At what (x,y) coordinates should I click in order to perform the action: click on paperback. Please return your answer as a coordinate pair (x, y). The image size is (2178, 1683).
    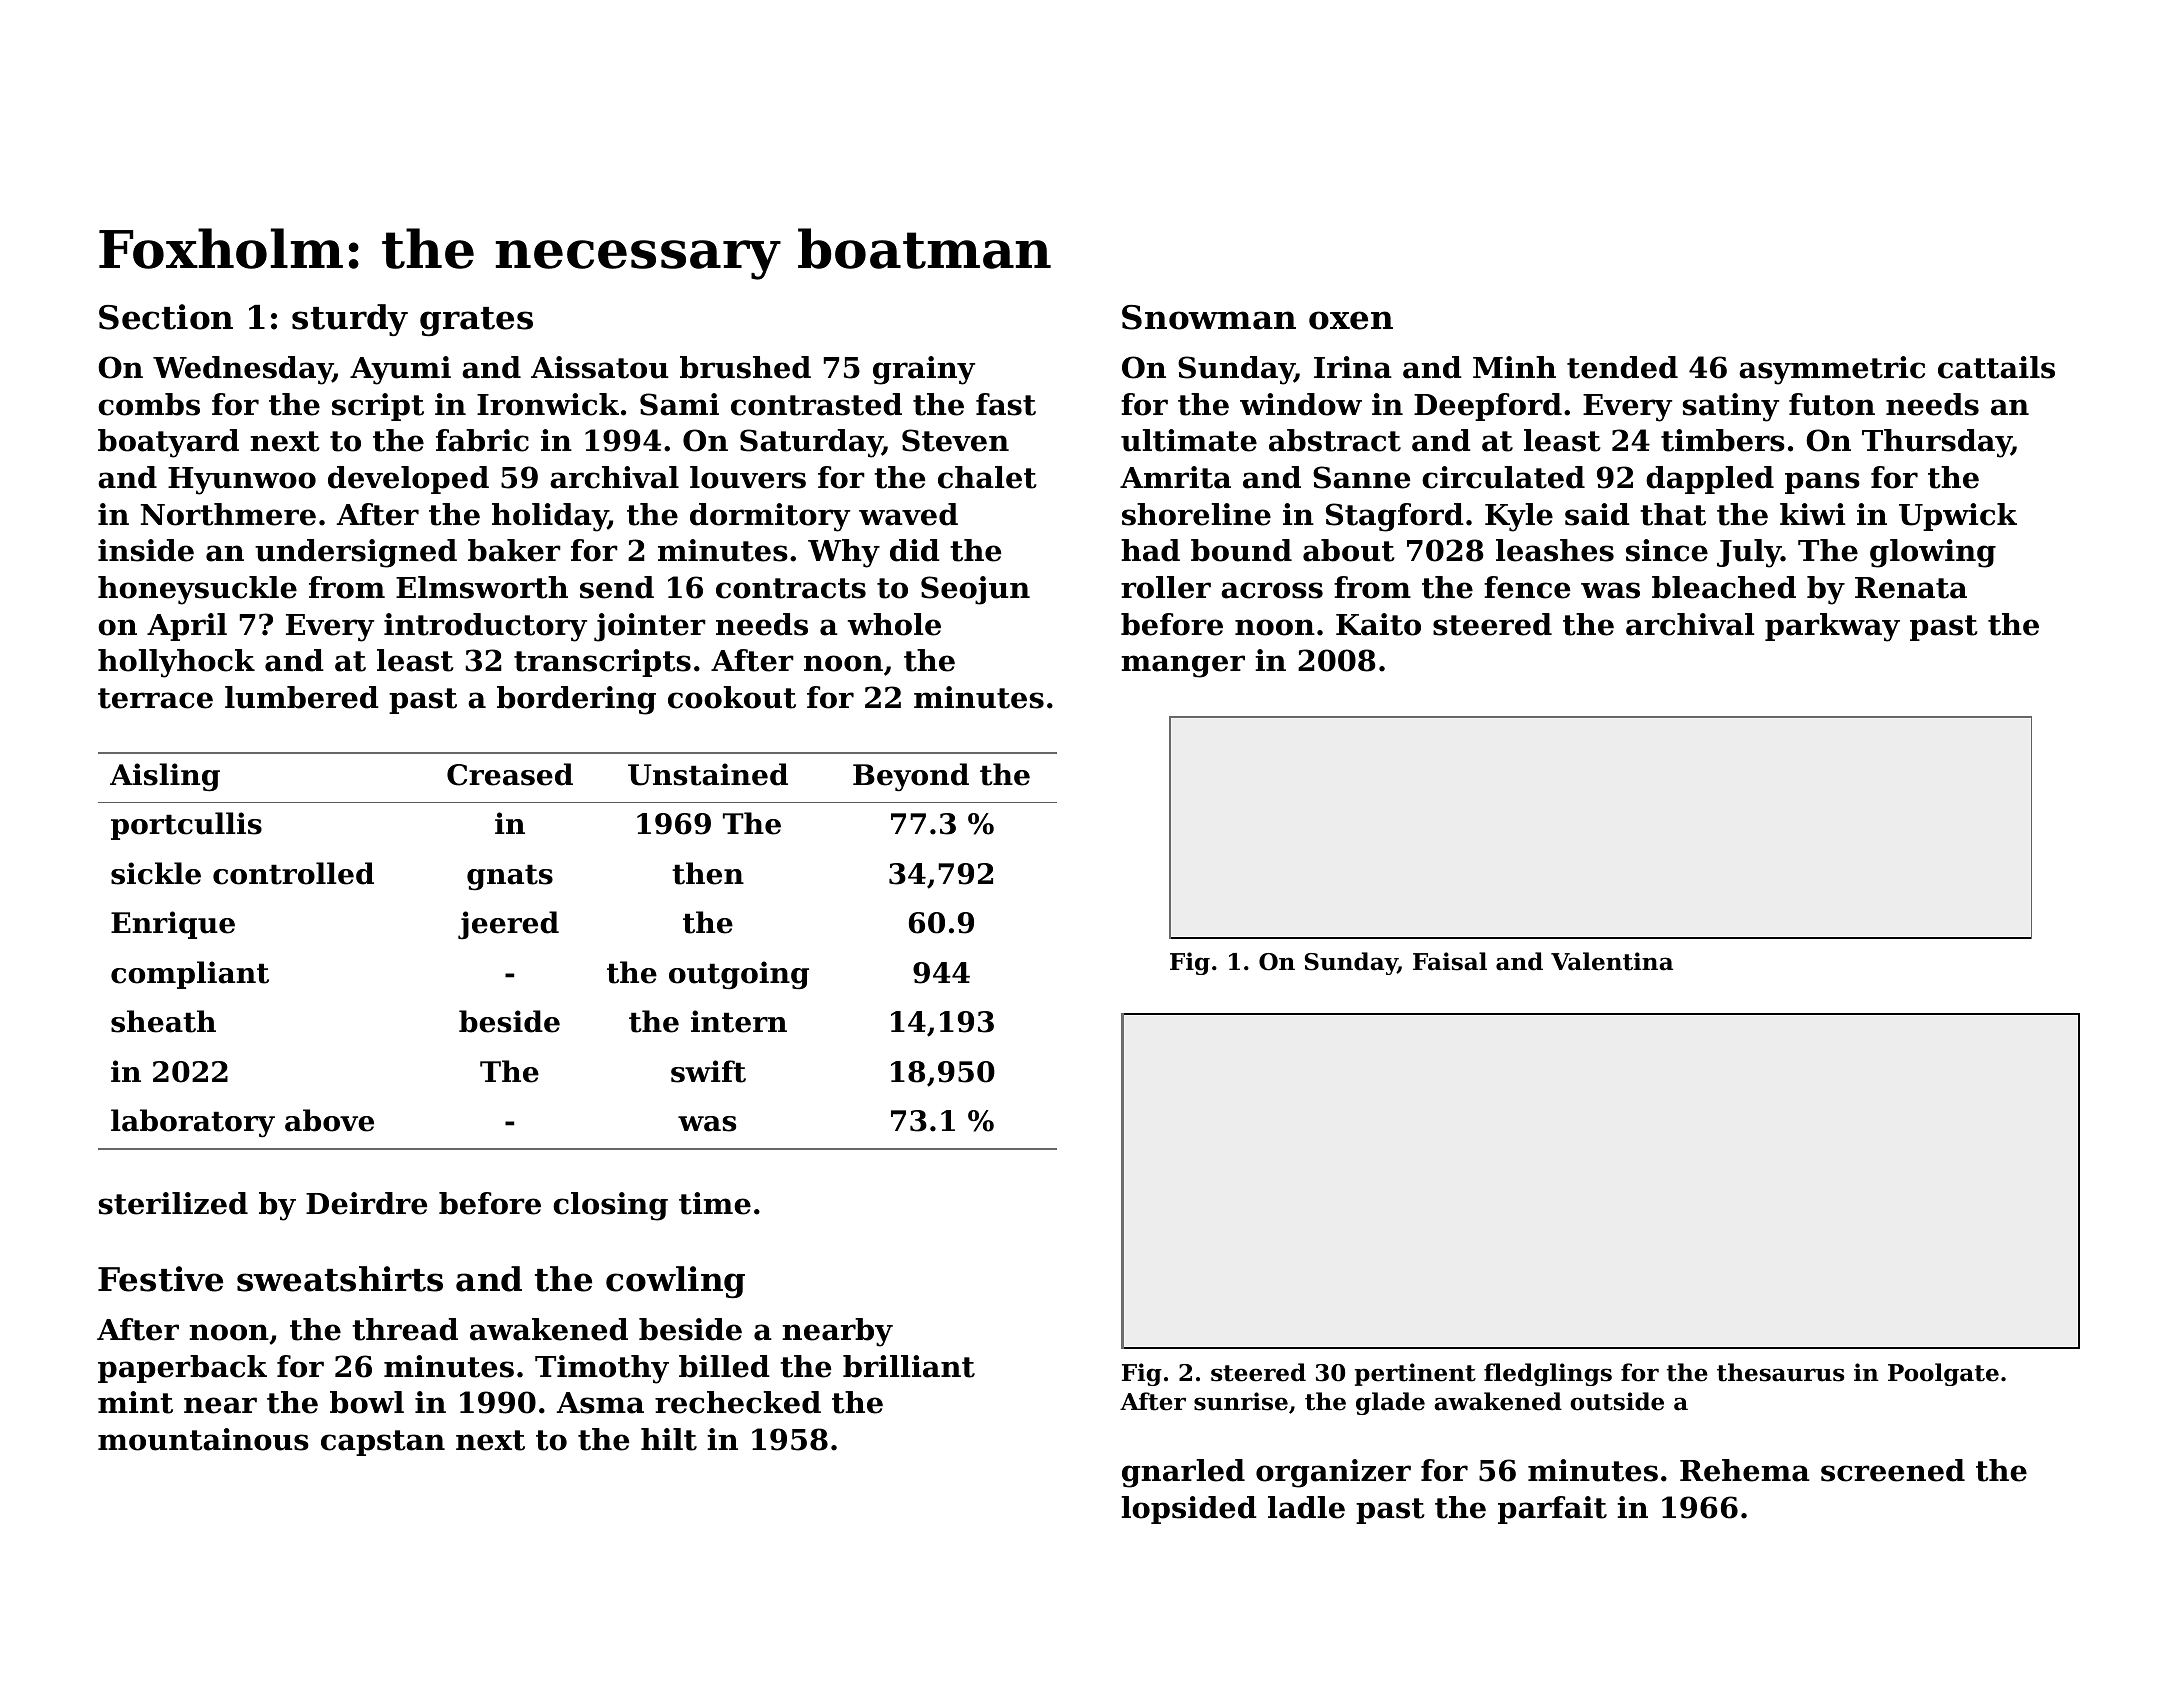
    Looking at the image, I should click on (182, 1369).
